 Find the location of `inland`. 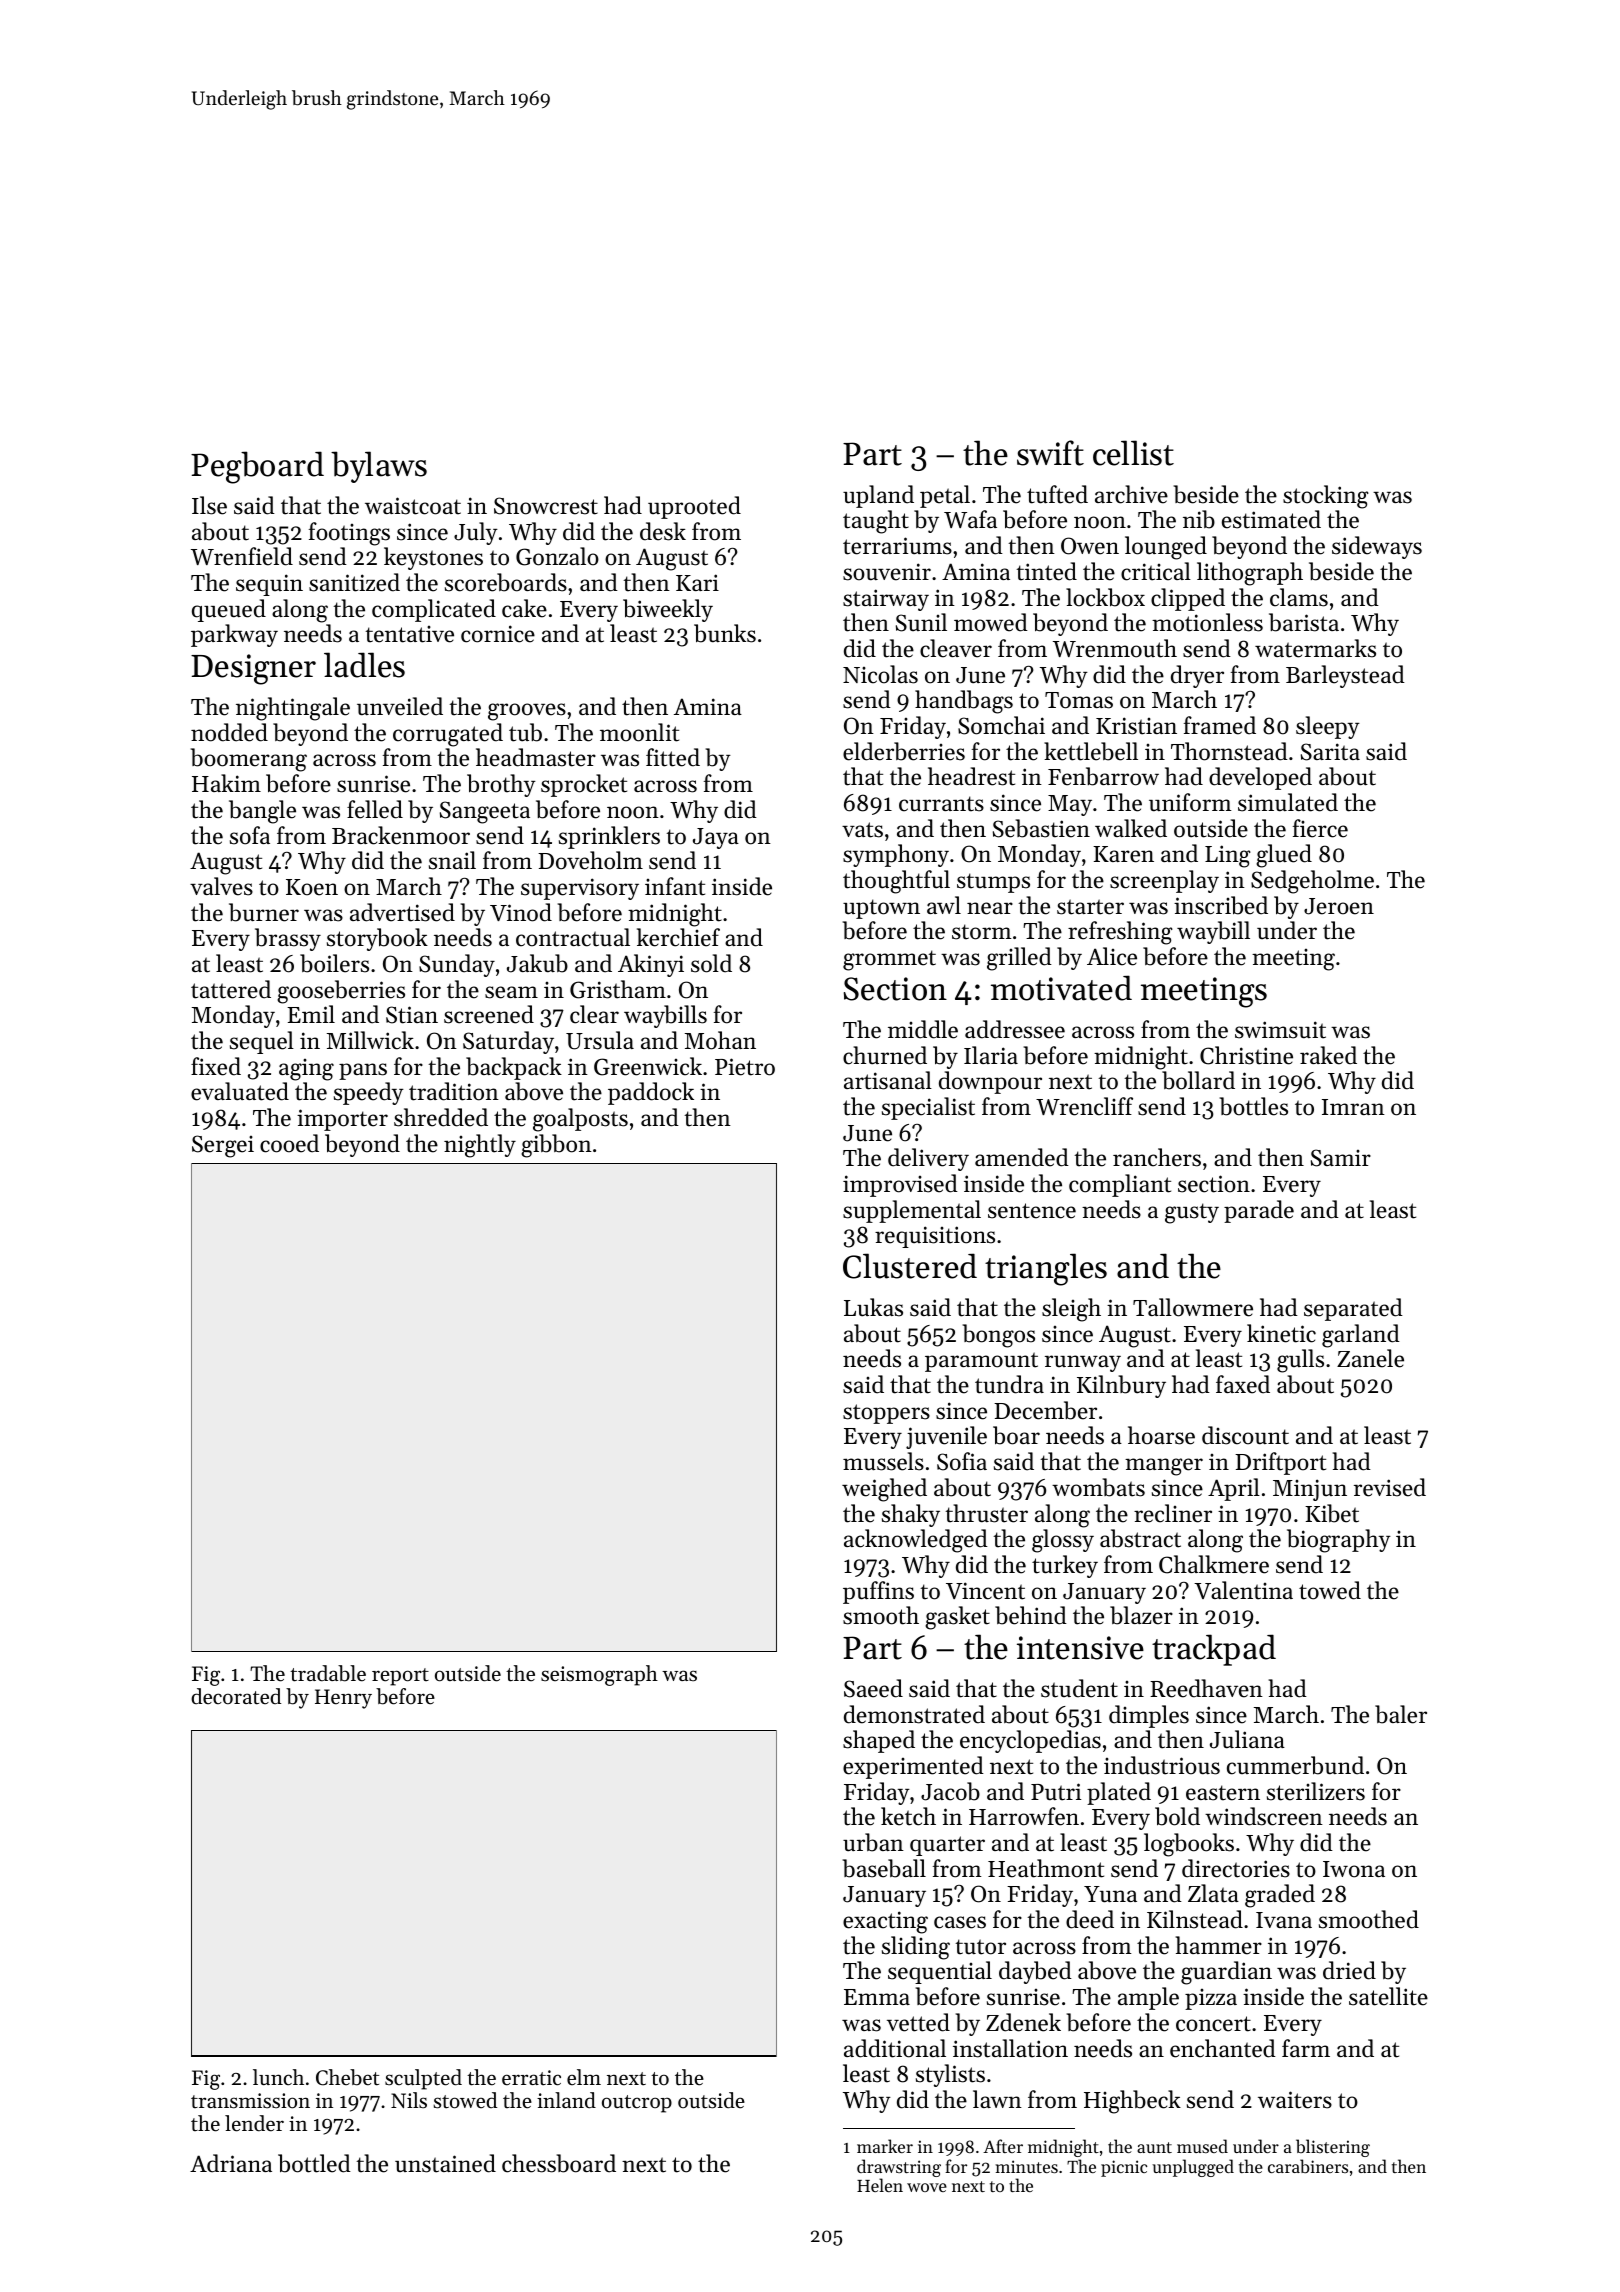

inland is located at coordinates (566, 2100).
